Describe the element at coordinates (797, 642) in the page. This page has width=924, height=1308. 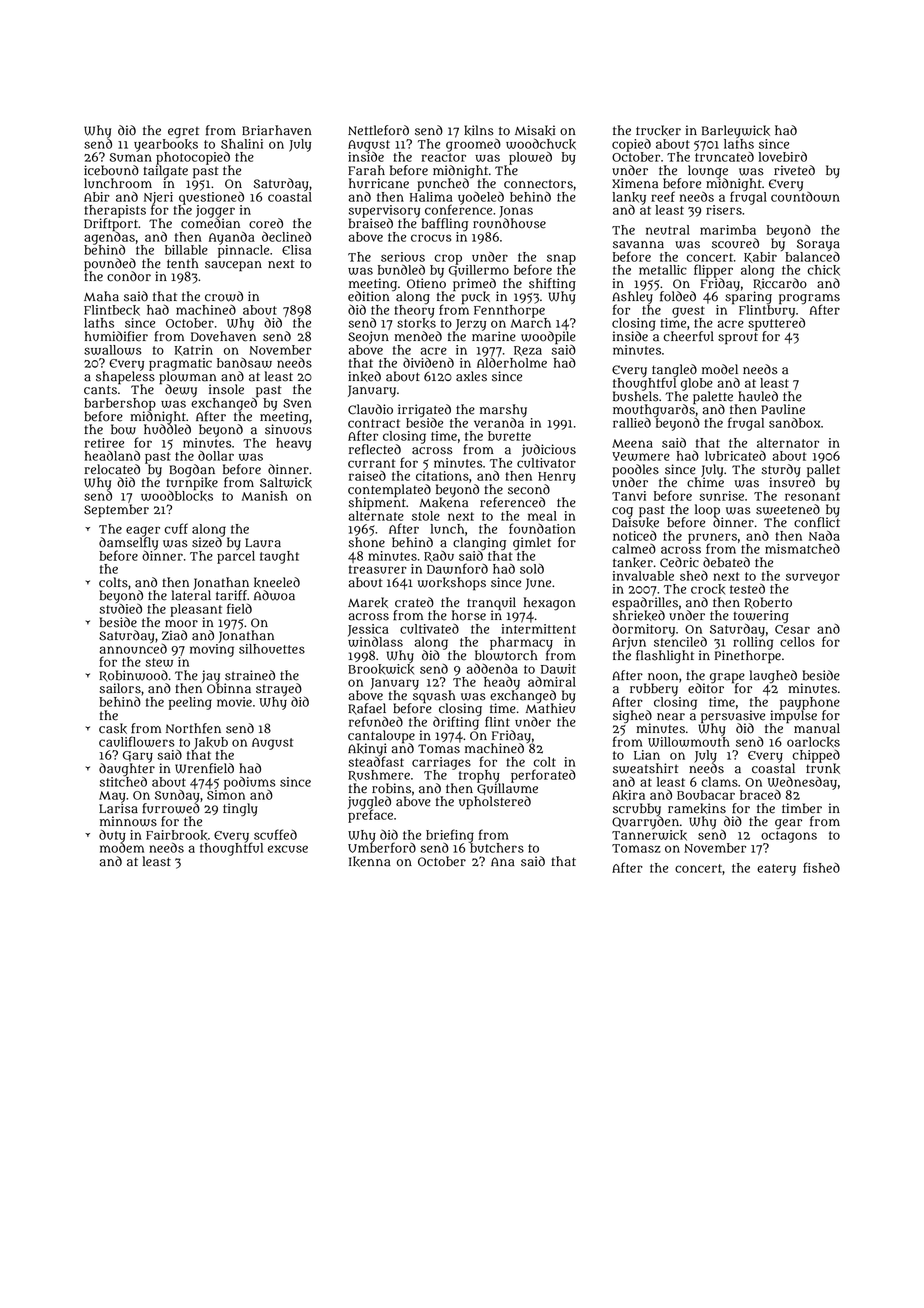
I see `cellos` at that location.
